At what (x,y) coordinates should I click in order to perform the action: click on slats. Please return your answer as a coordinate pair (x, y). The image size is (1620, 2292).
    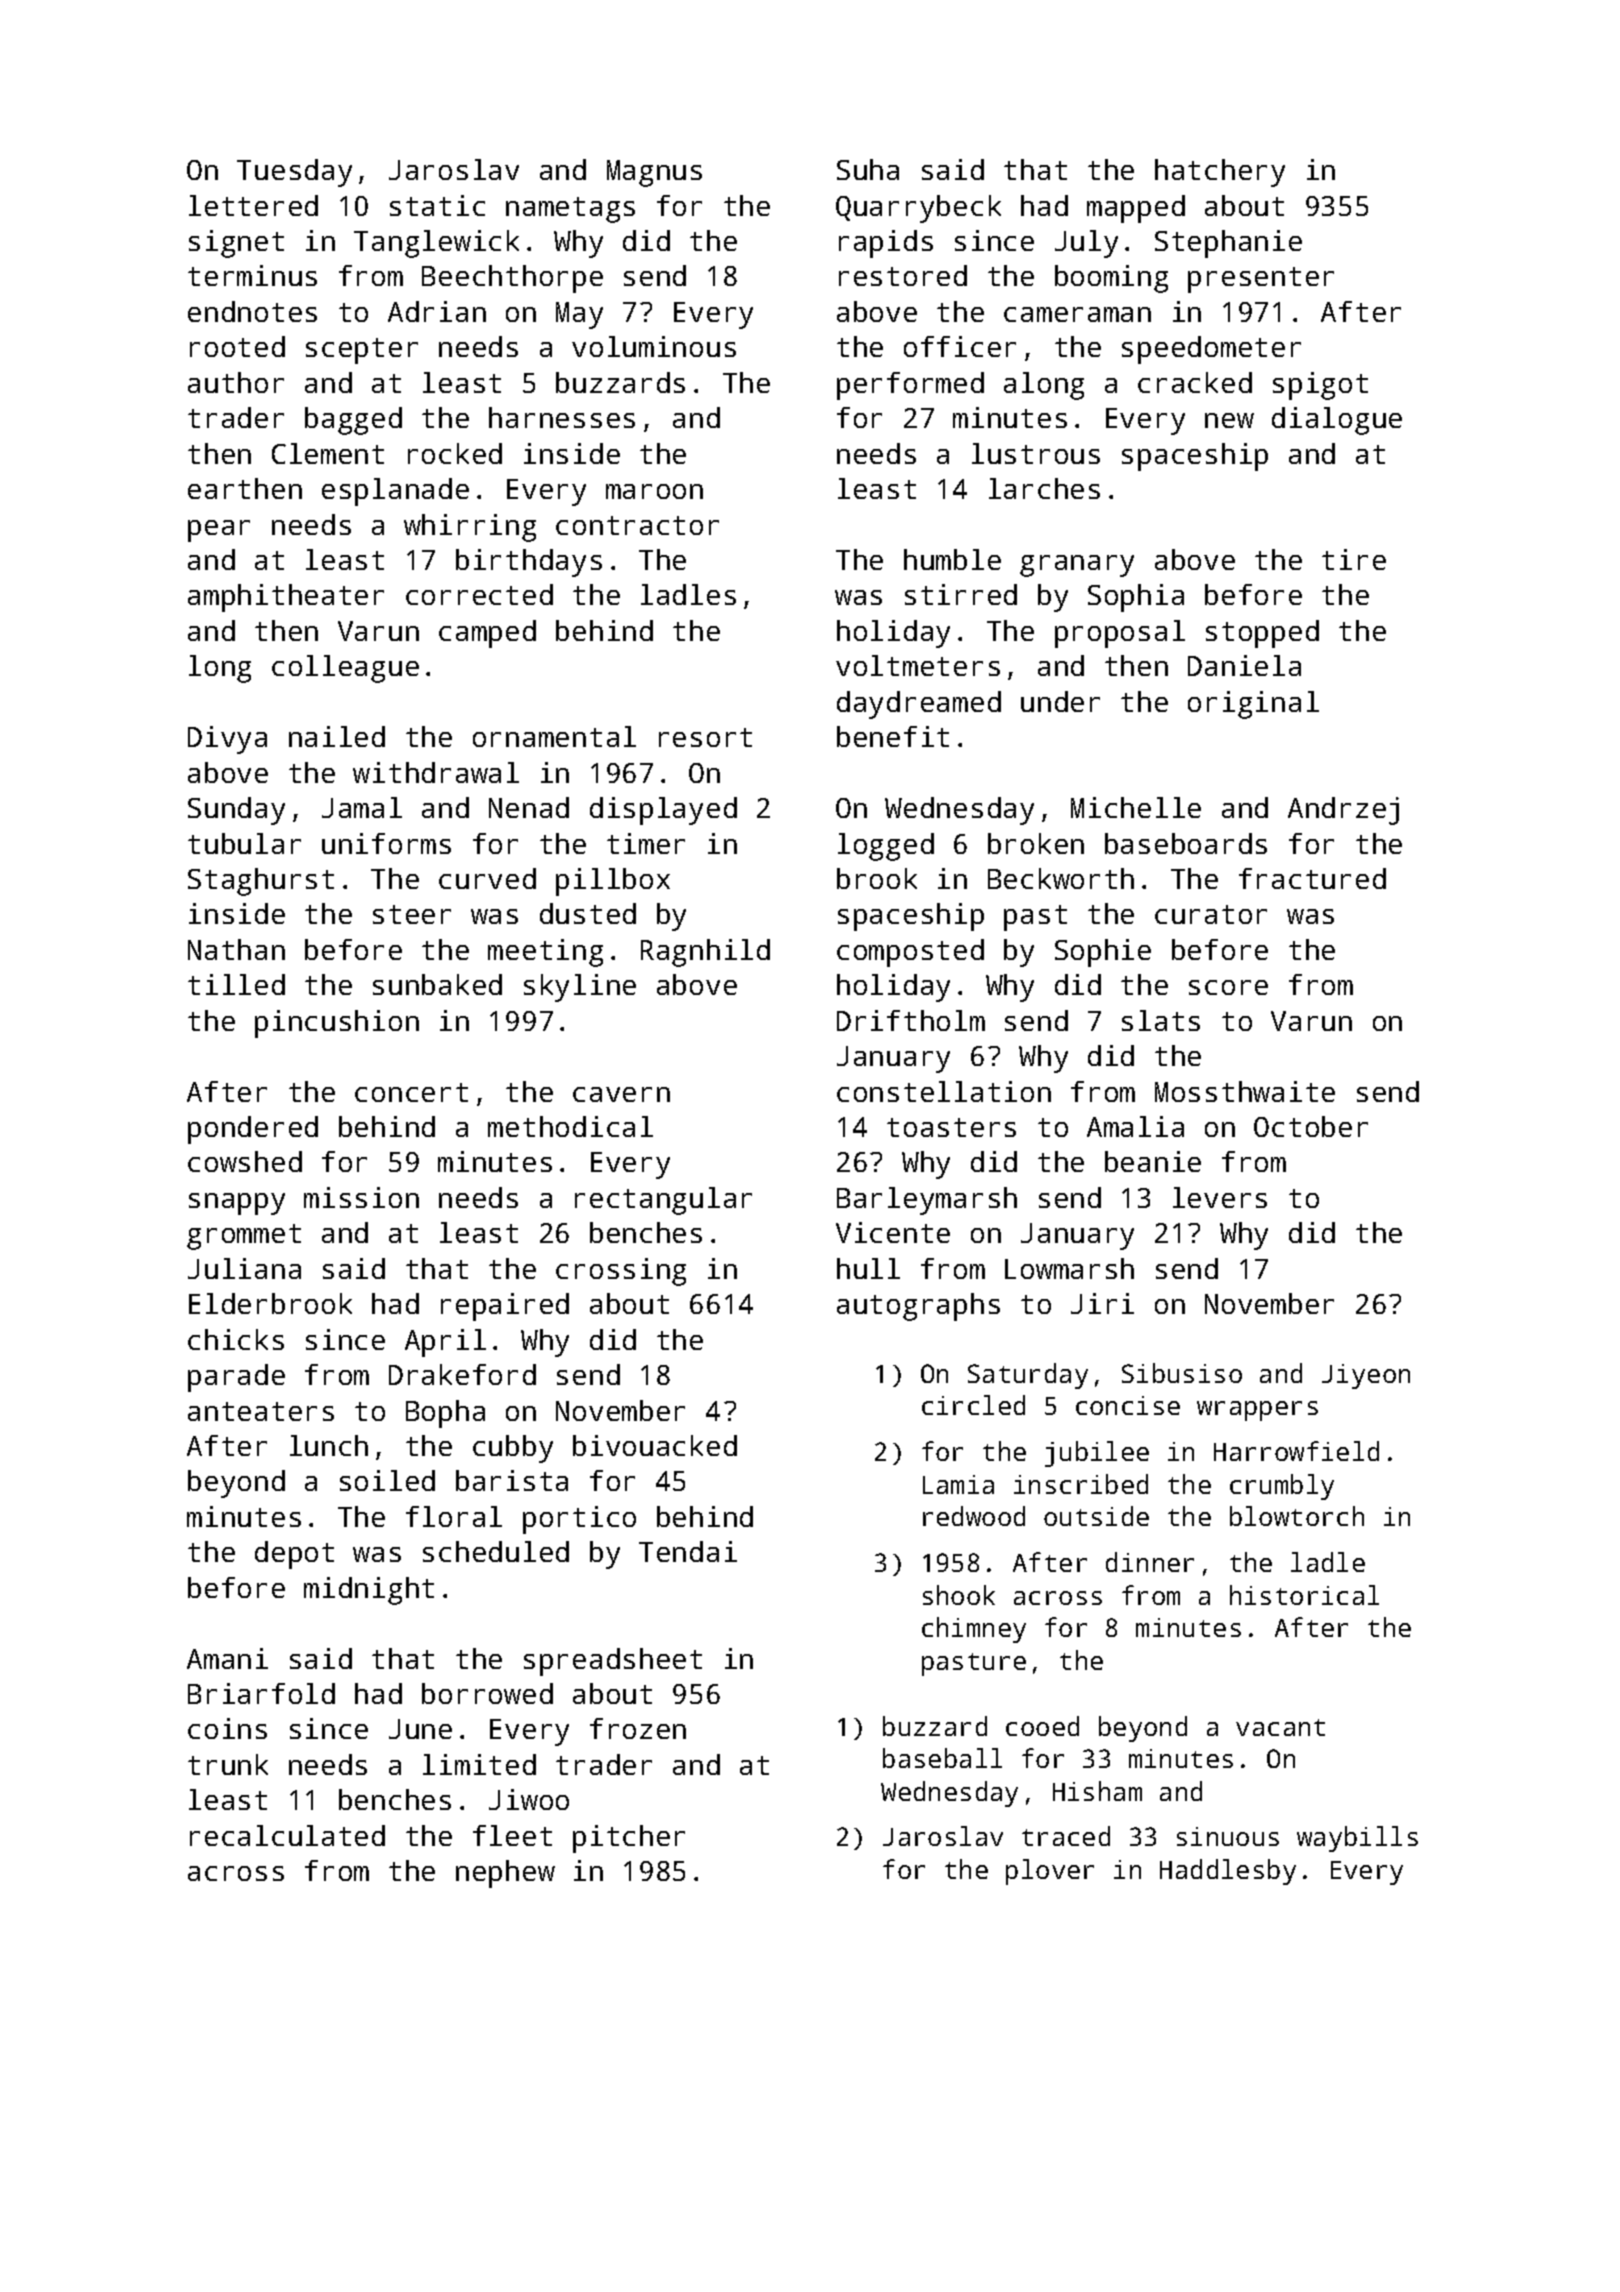
    Looking at the image, I should click on (1161, 1020).
